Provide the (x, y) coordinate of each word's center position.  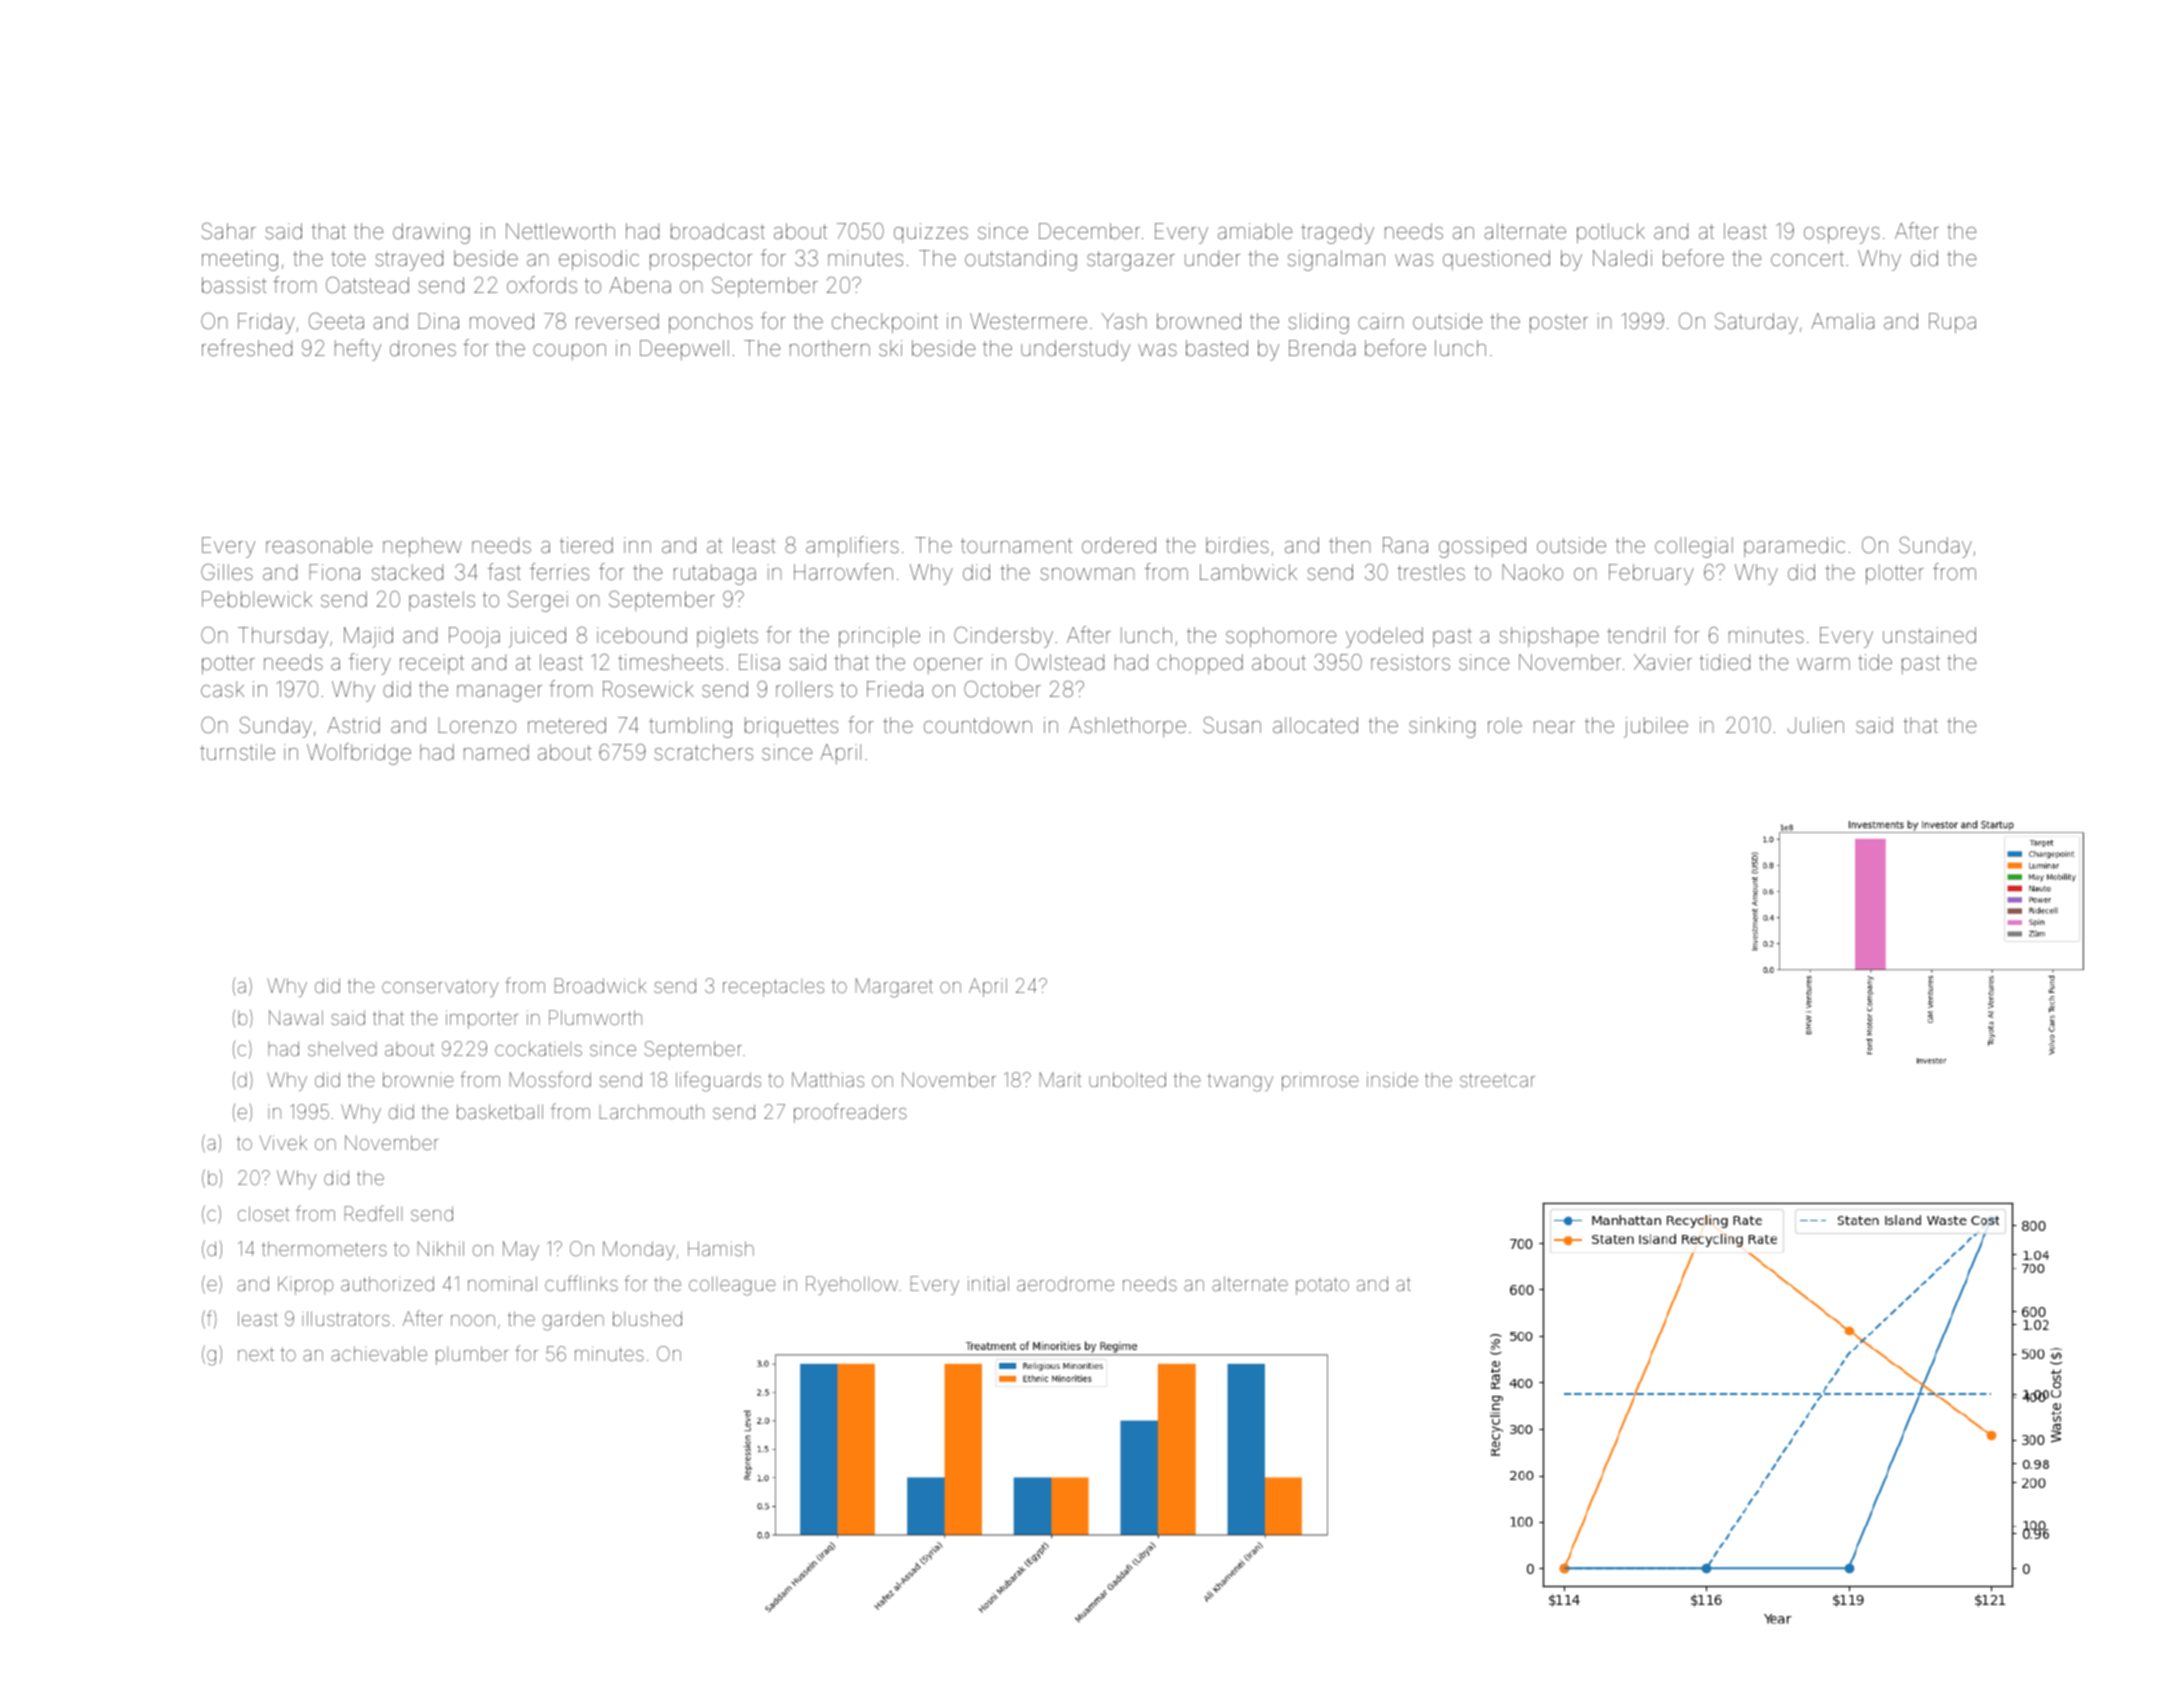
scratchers (703, 752)
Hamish (721, 1248)
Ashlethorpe (1127, 727)
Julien (1815, 725)
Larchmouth (652, 1111)
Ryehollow (852, 1285)
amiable (1255, 231)
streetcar (1497, 1080)
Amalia (1842, 321)
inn (637, 545)
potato (1322, 1286)
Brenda (1322, 348)
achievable (379, 1353)
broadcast (718, 231)
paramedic (1794, 547)
